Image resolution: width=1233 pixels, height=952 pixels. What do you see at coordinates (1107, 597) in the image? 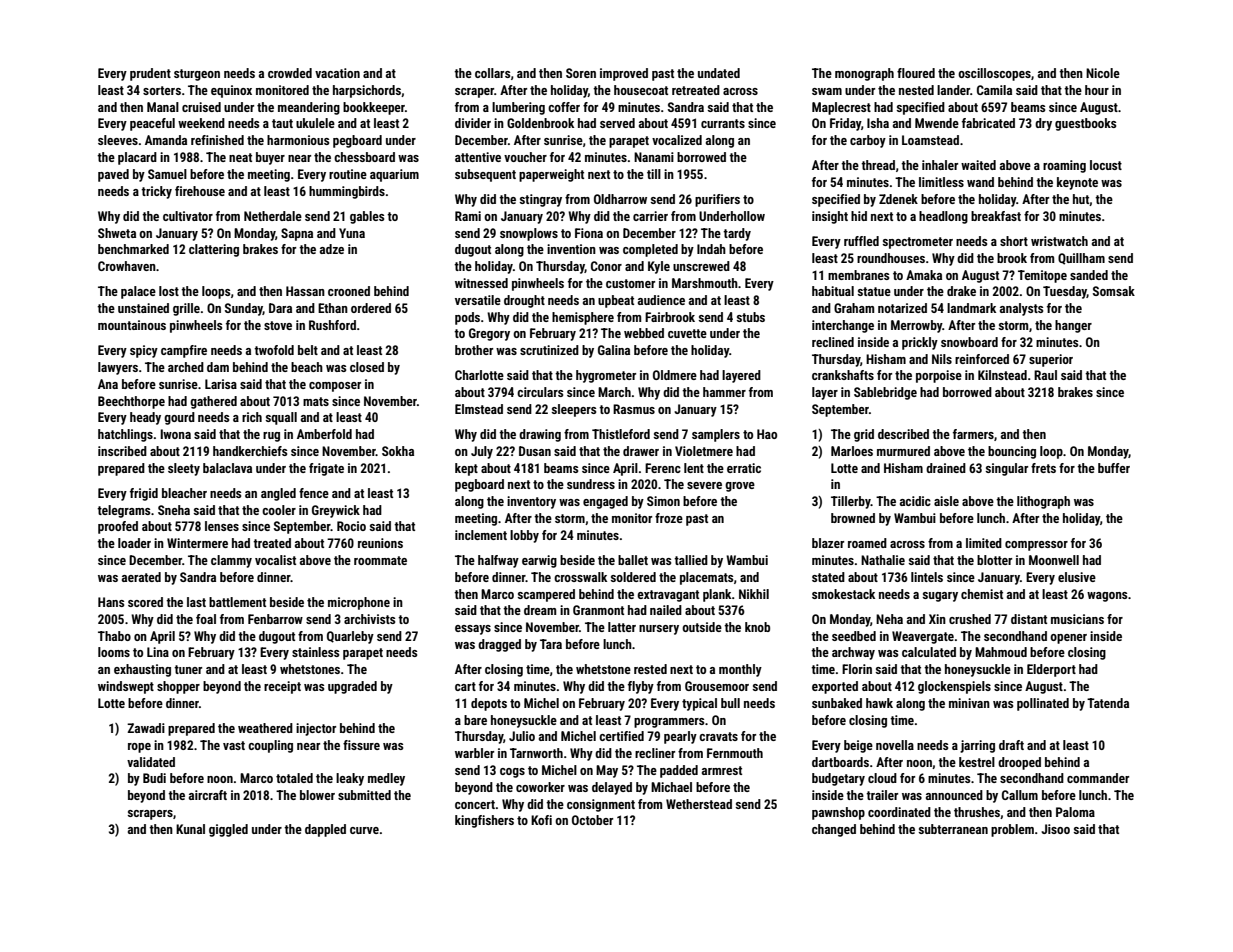
I see `wagons` at bounding box center [1107, 597].
